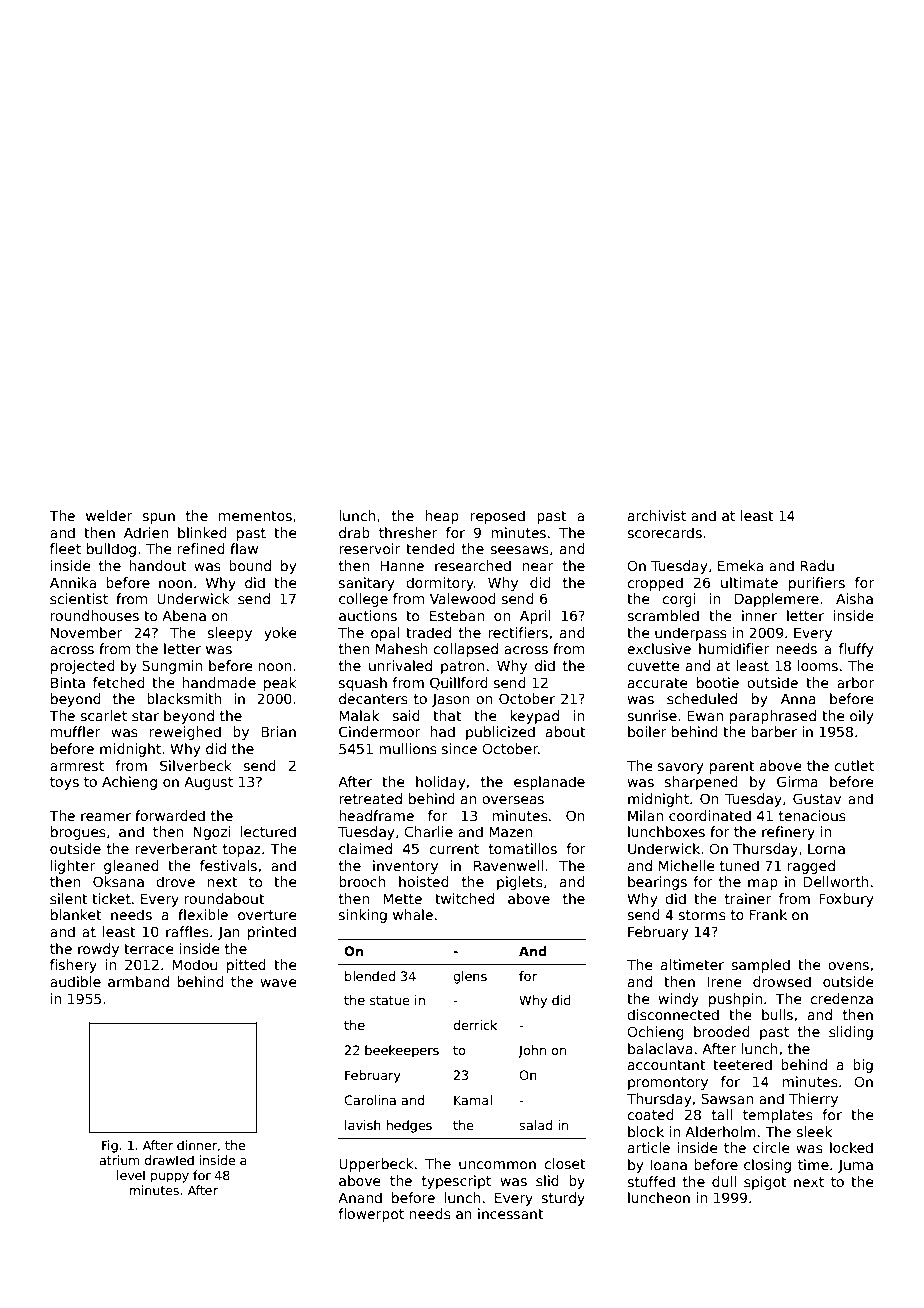 The image size is (924, 1308). What do you see at coordinates (535, 617) in the document?
I see `April` at bounding box center [535, 617].
